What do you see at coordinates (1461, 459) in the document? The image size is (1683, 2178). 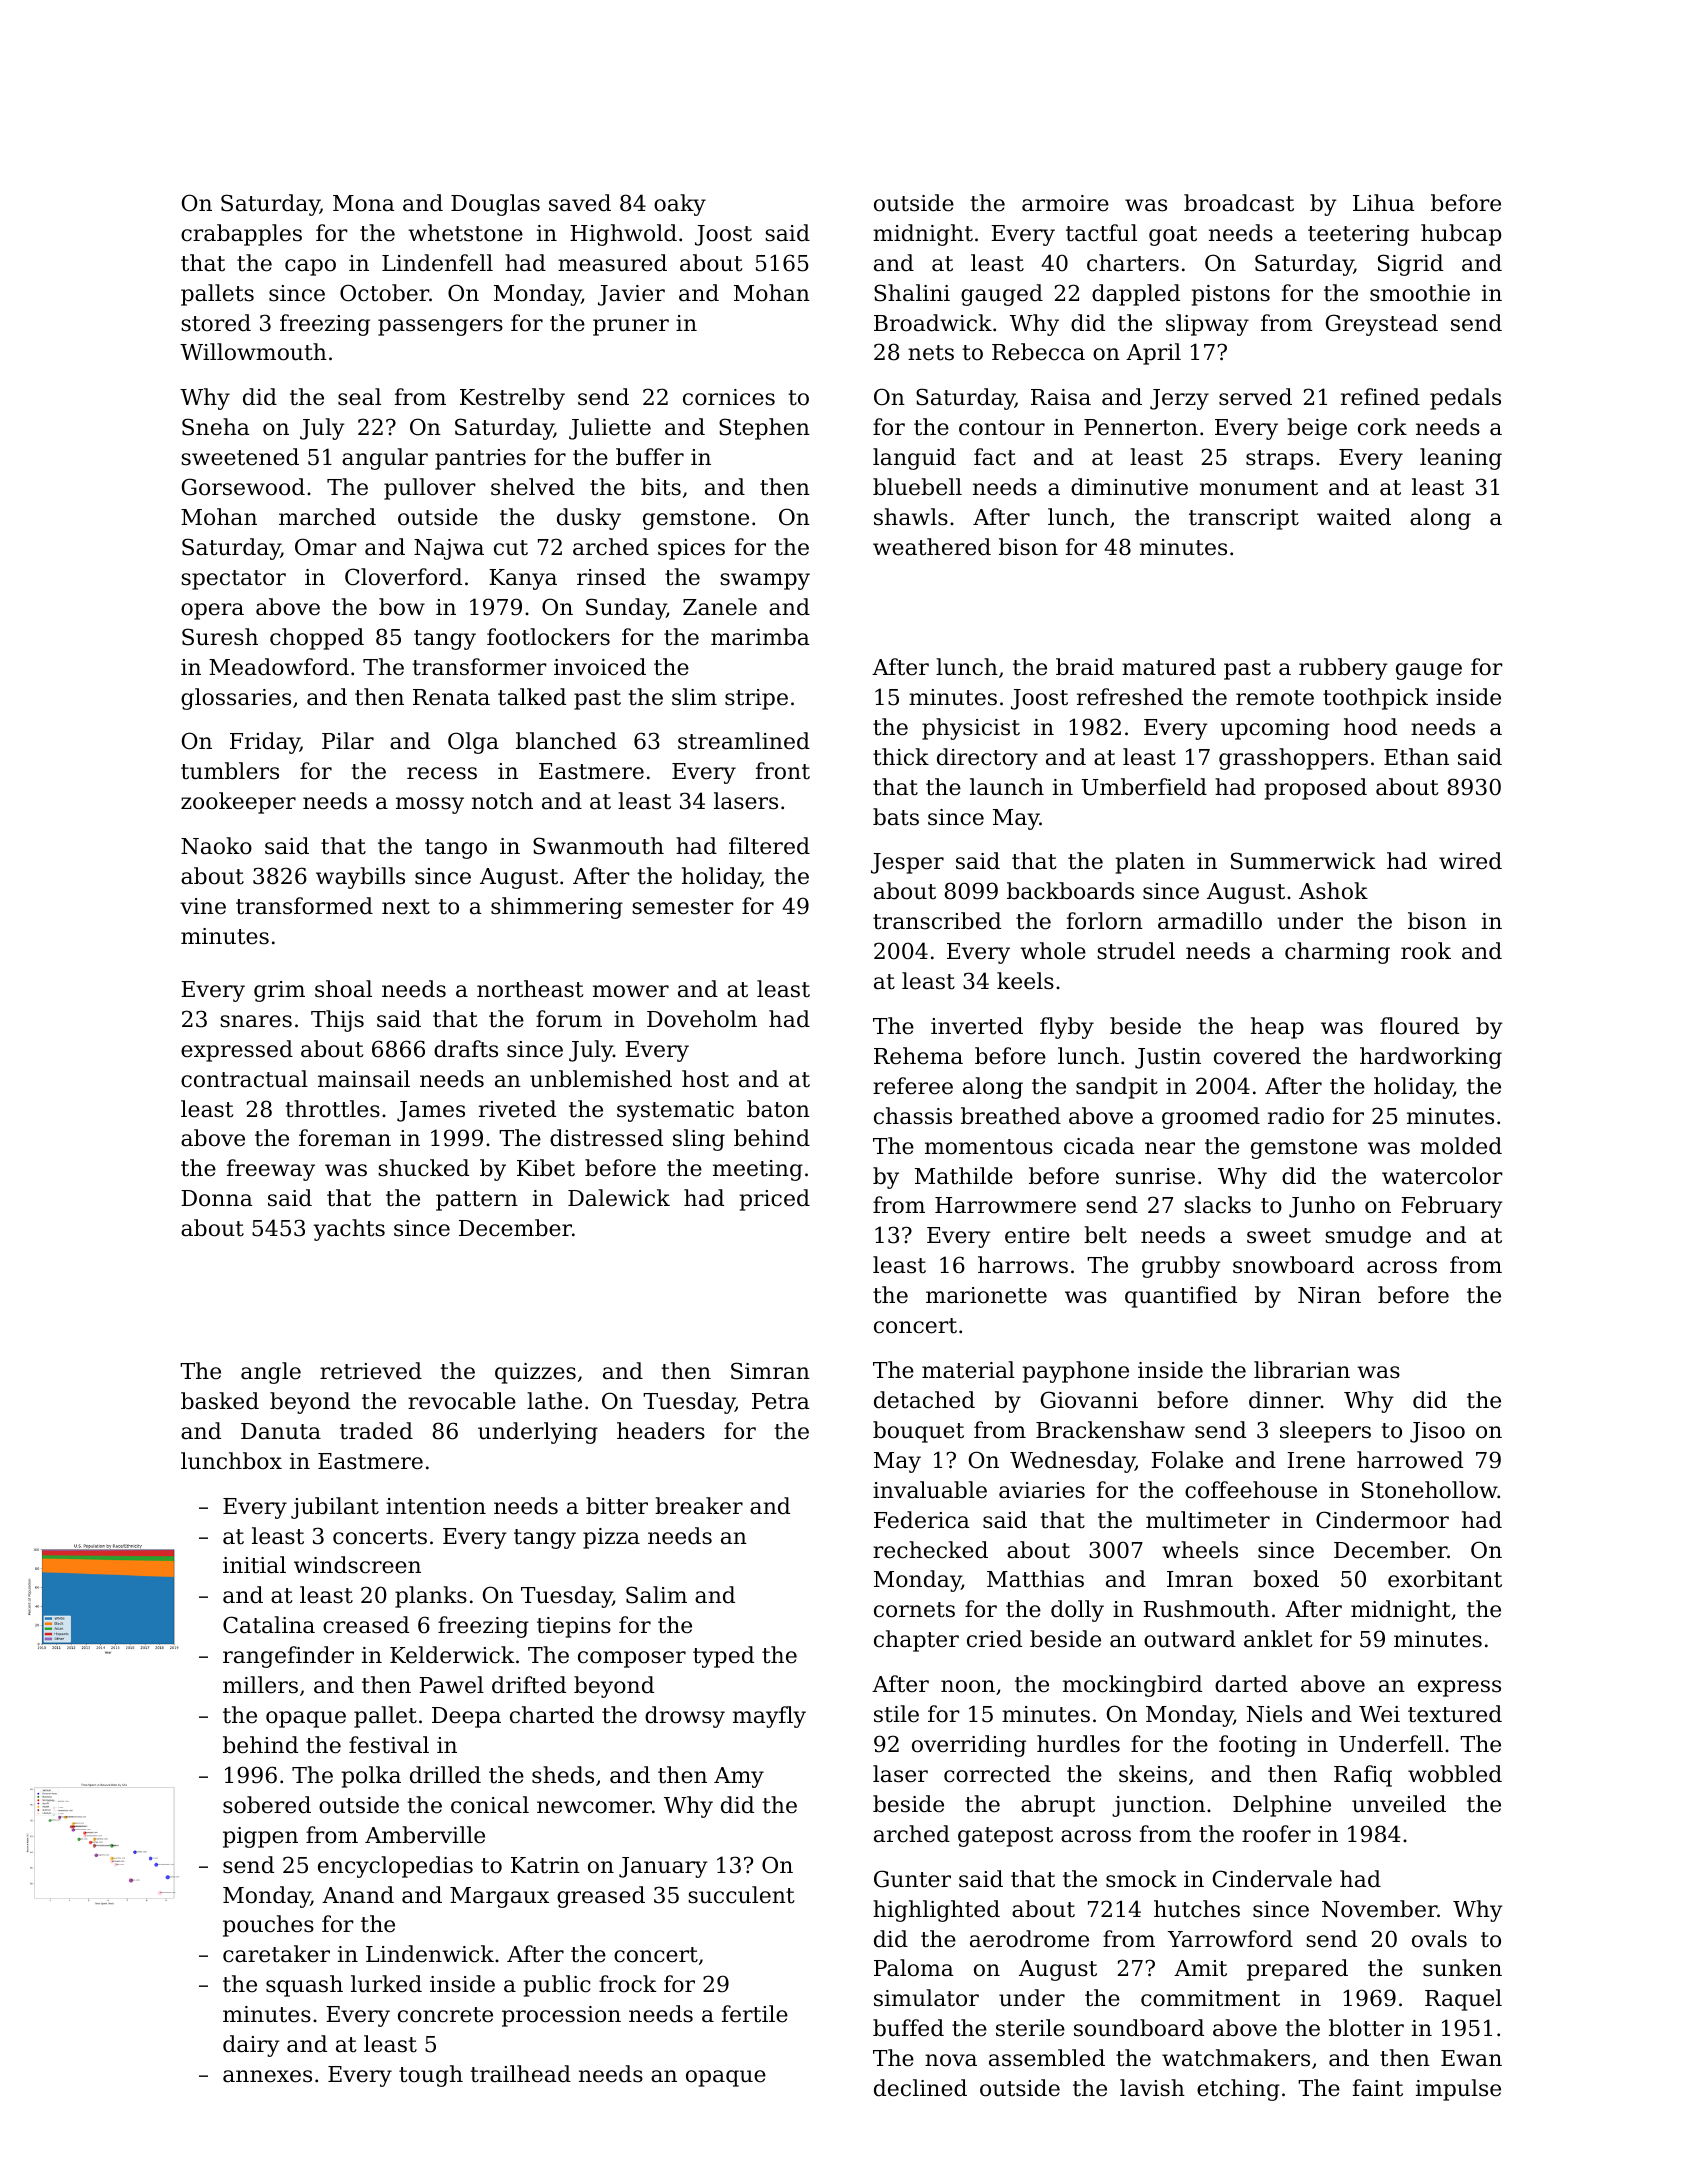 I see `leaning` at bounding box center [1461, 459].
